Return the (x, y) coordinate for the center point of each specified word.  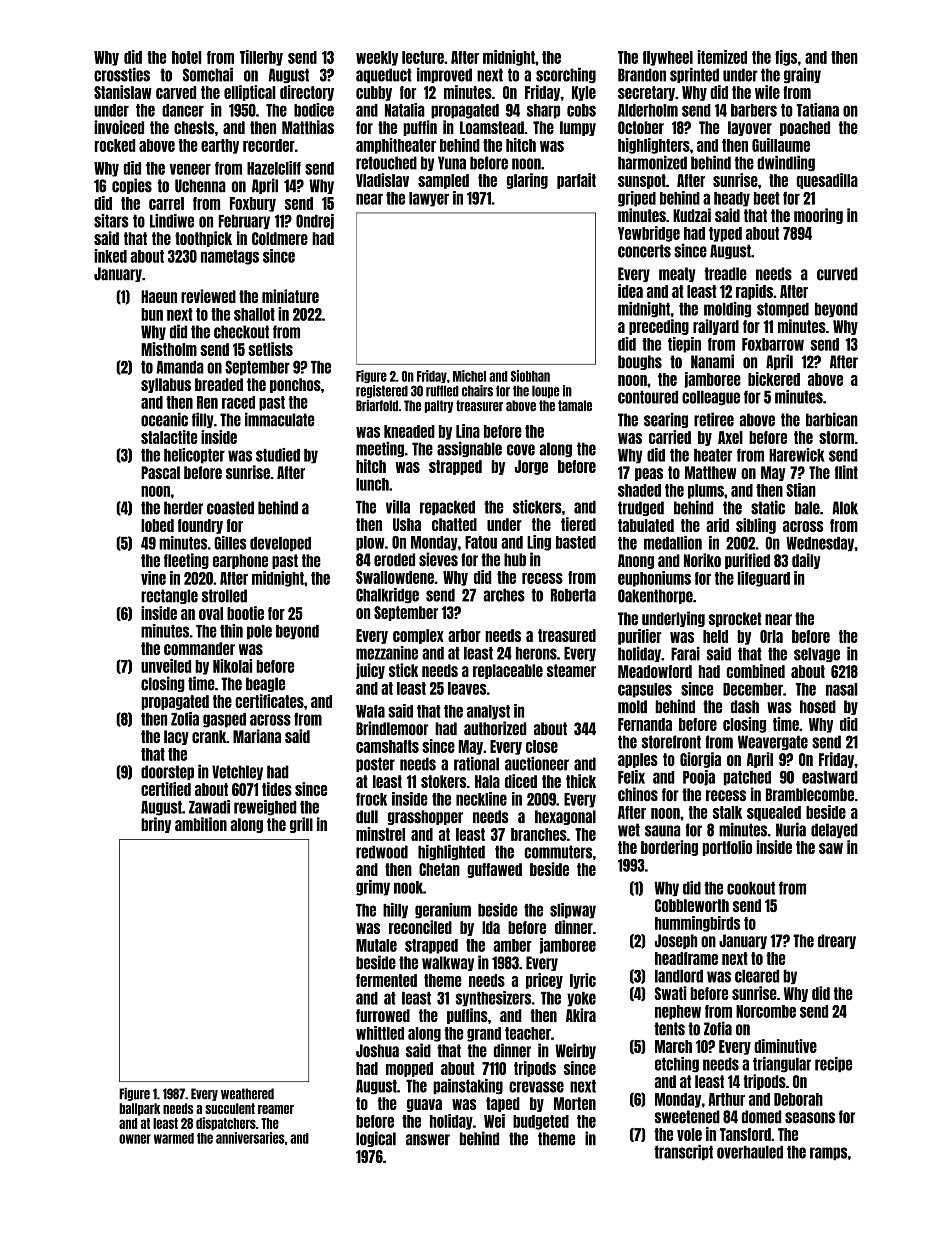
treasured (567, 635)
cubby (374, 93)
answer (428, 1140)
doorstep (167, 772)
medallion (673, 543)
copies (132, 186)
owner (135, 1139)
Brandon (642, 75)
